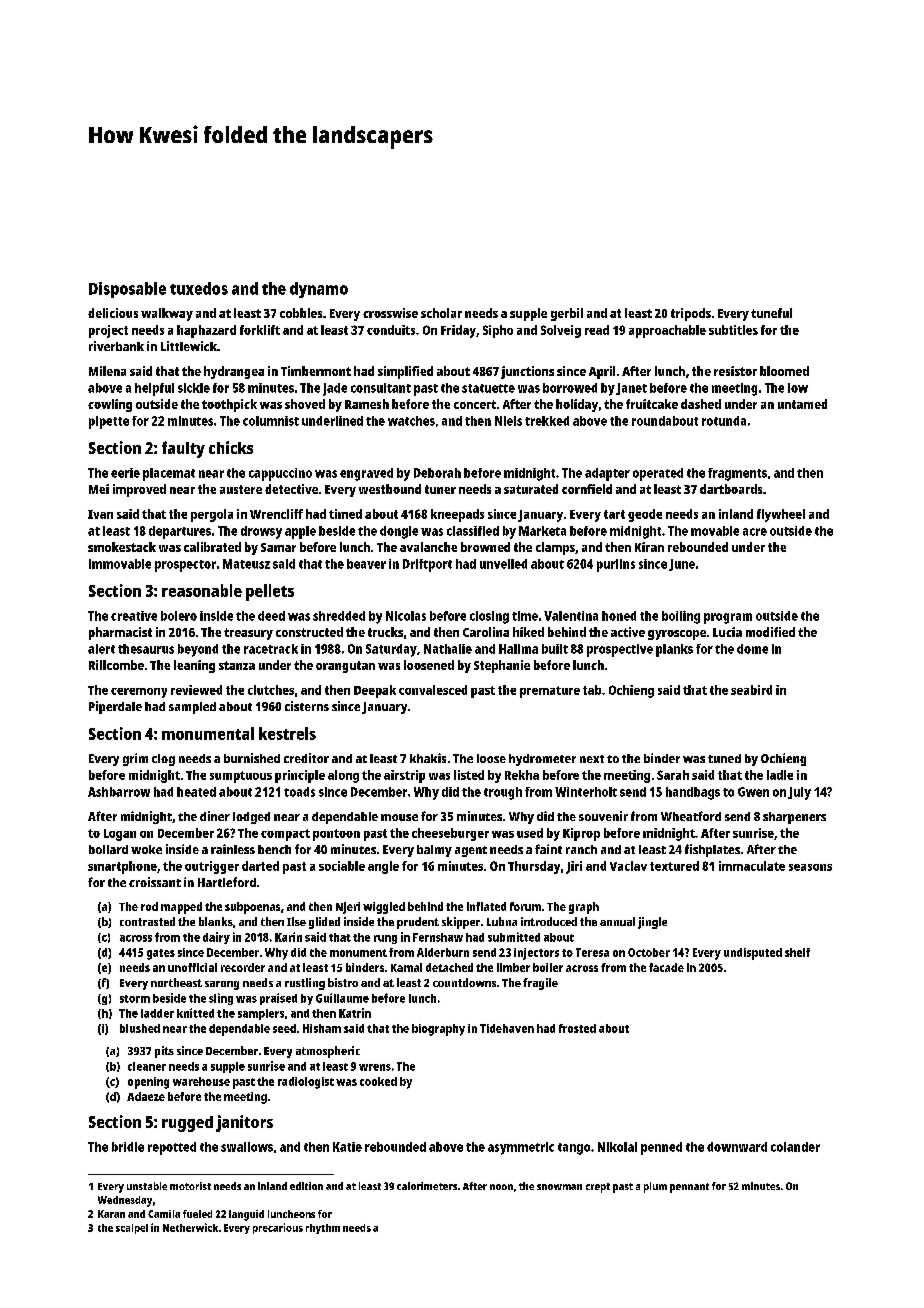 The image size is (924, 1308). What do you see at coordinates (498, 331) in the image?
I see `Sipho` at bounding box center [498, 331].
